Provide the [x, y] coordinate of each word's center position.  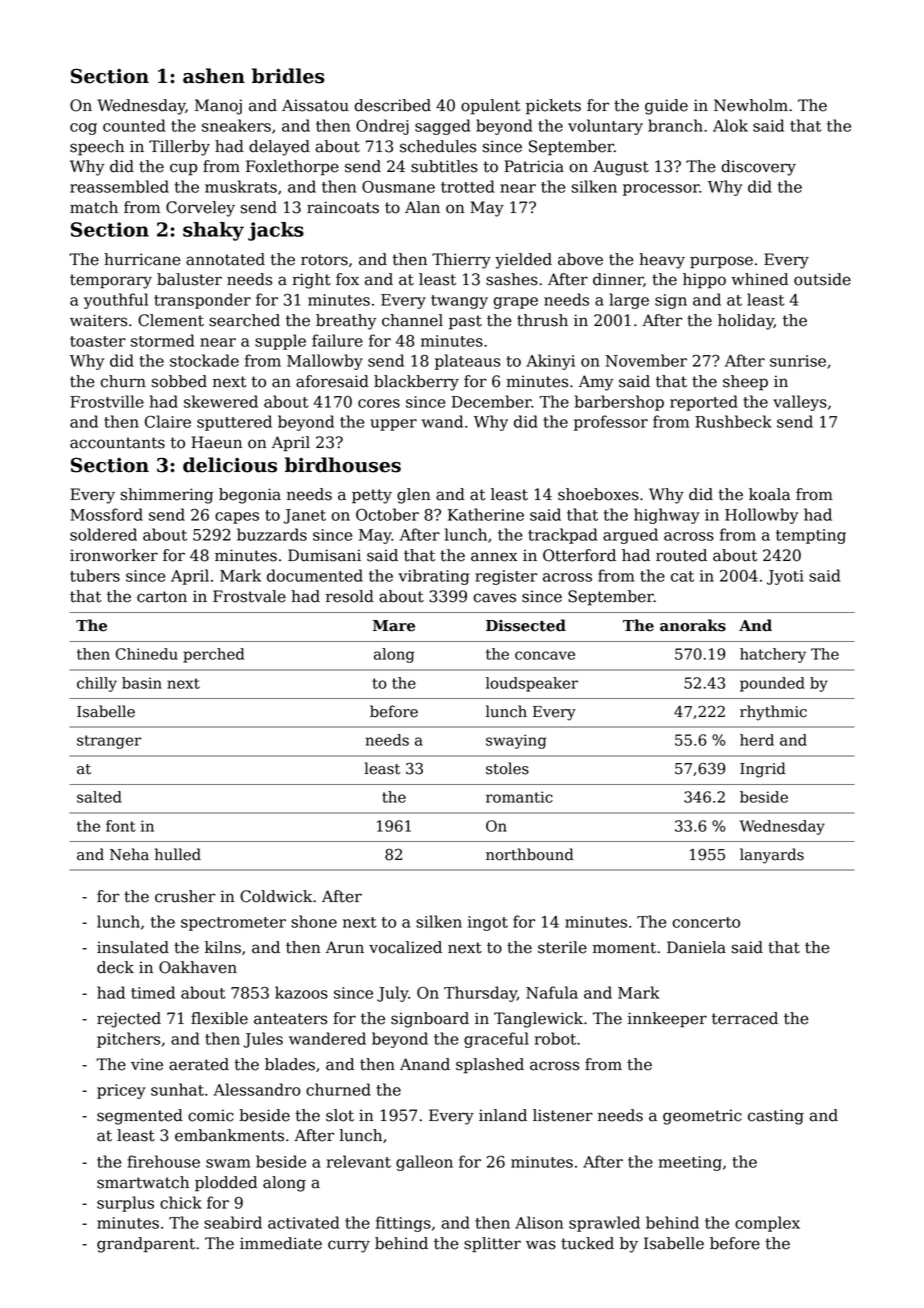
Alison [539, 1222]
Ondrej [382, 127]
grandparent [146, 1245]
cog [83, 129]
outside [822, 279]
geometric [702, 1117]
